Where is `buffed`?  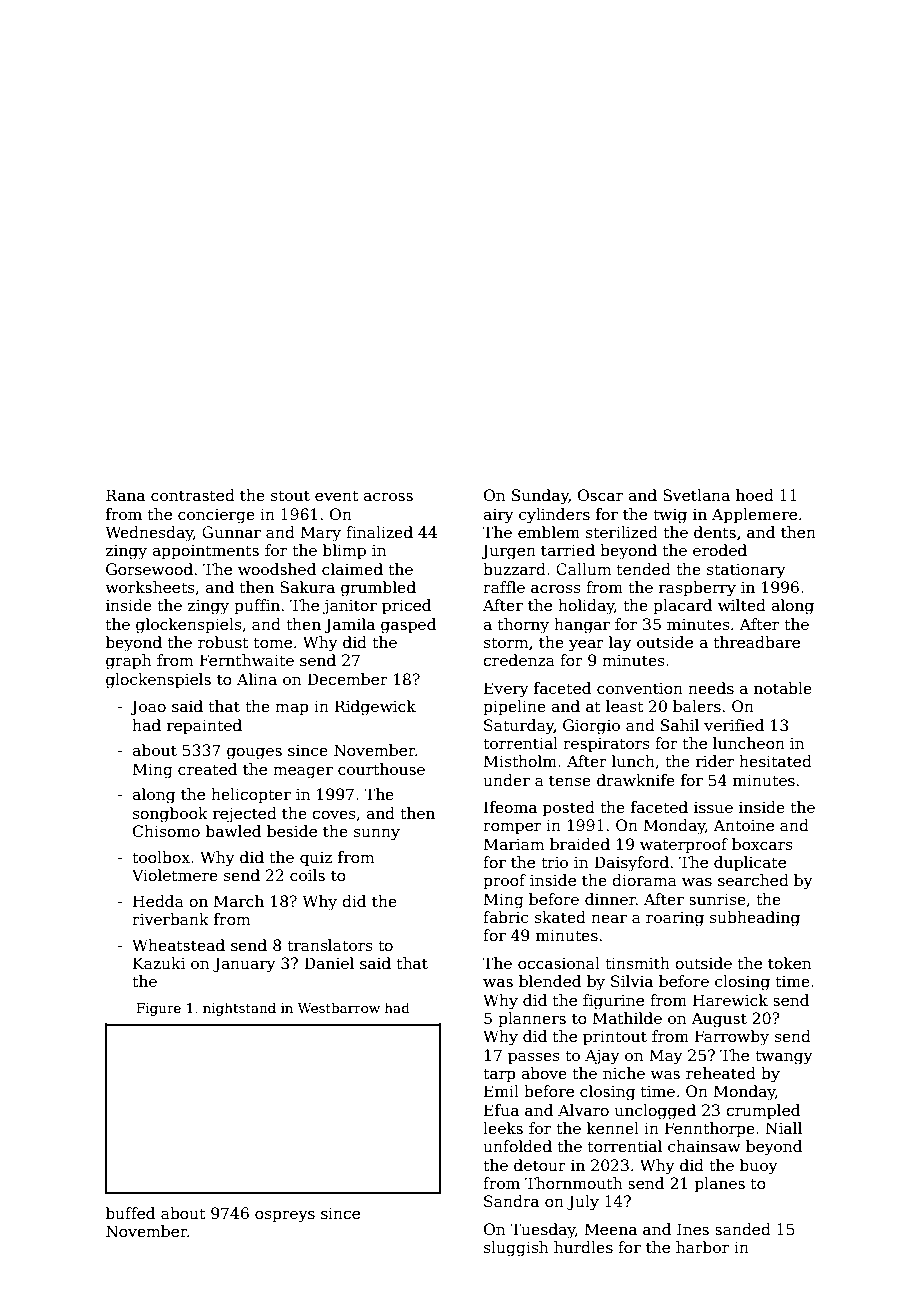 buffed is located at coordinates (130, 1213).
